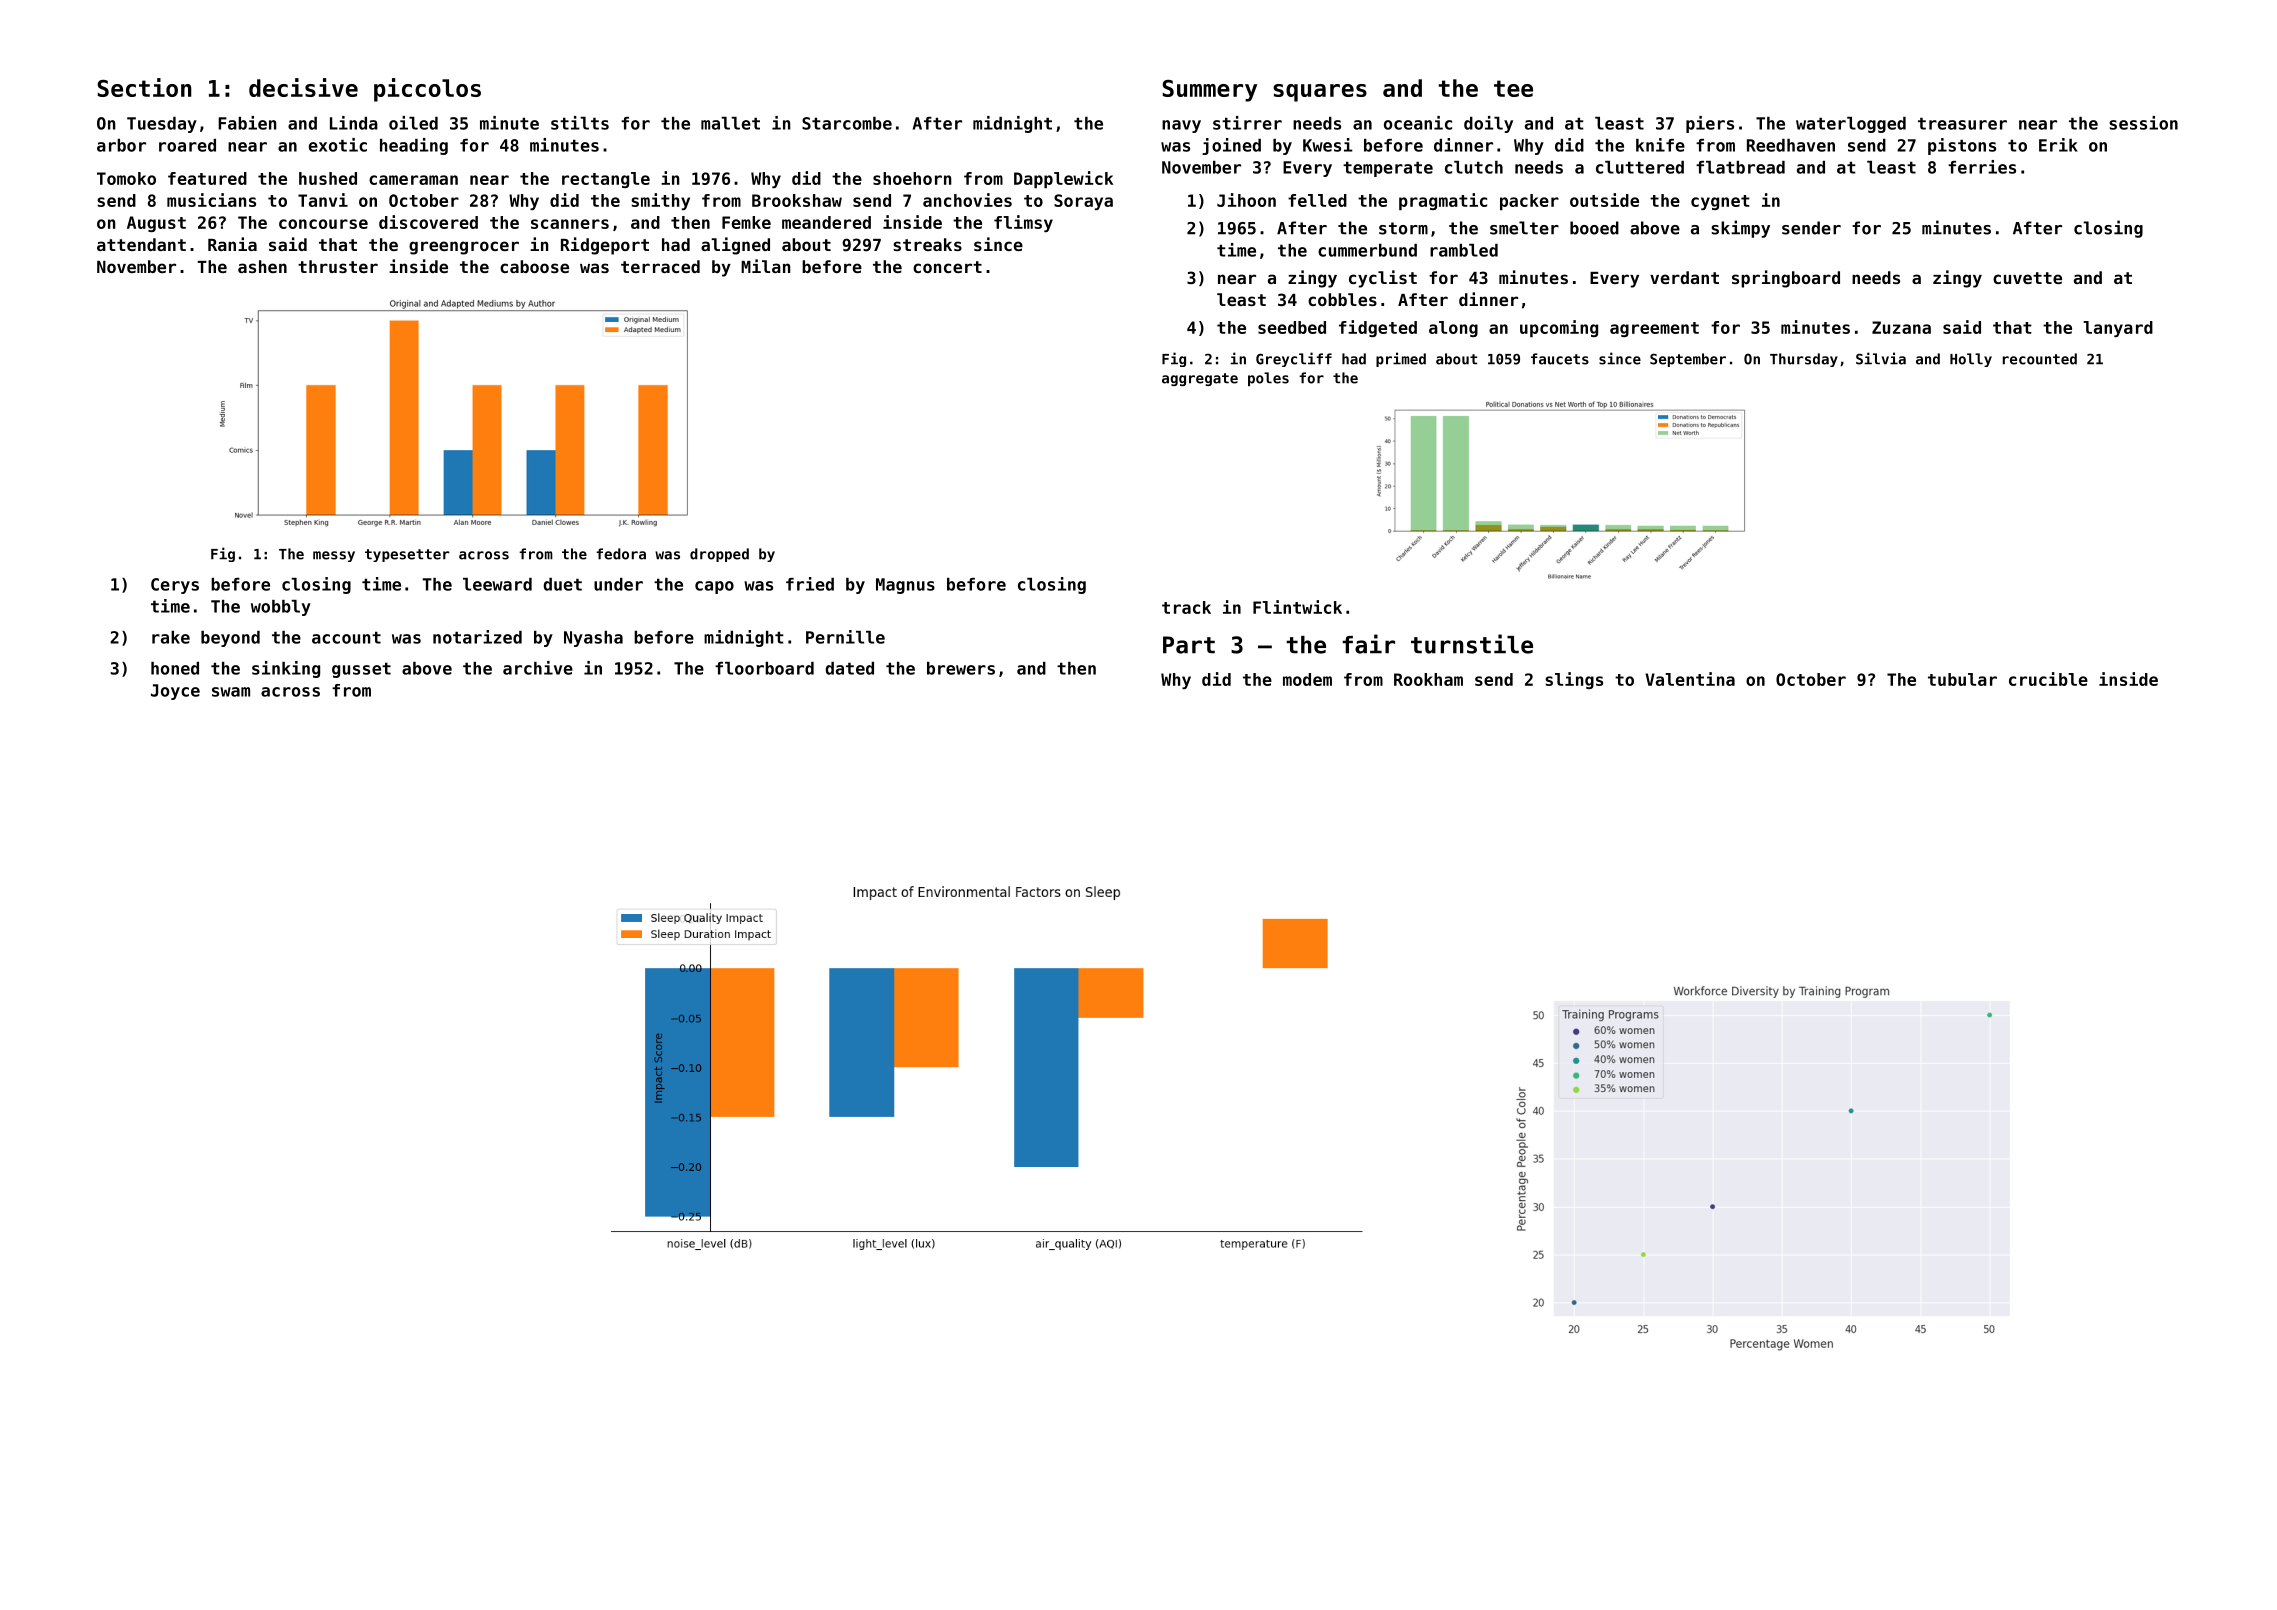 The height and width of the screenshot is (1610, 2277). What do you see at coordinates (1472, 644) in the screenshot?
I see `turnstile` at bounding box center [1472, 644].
